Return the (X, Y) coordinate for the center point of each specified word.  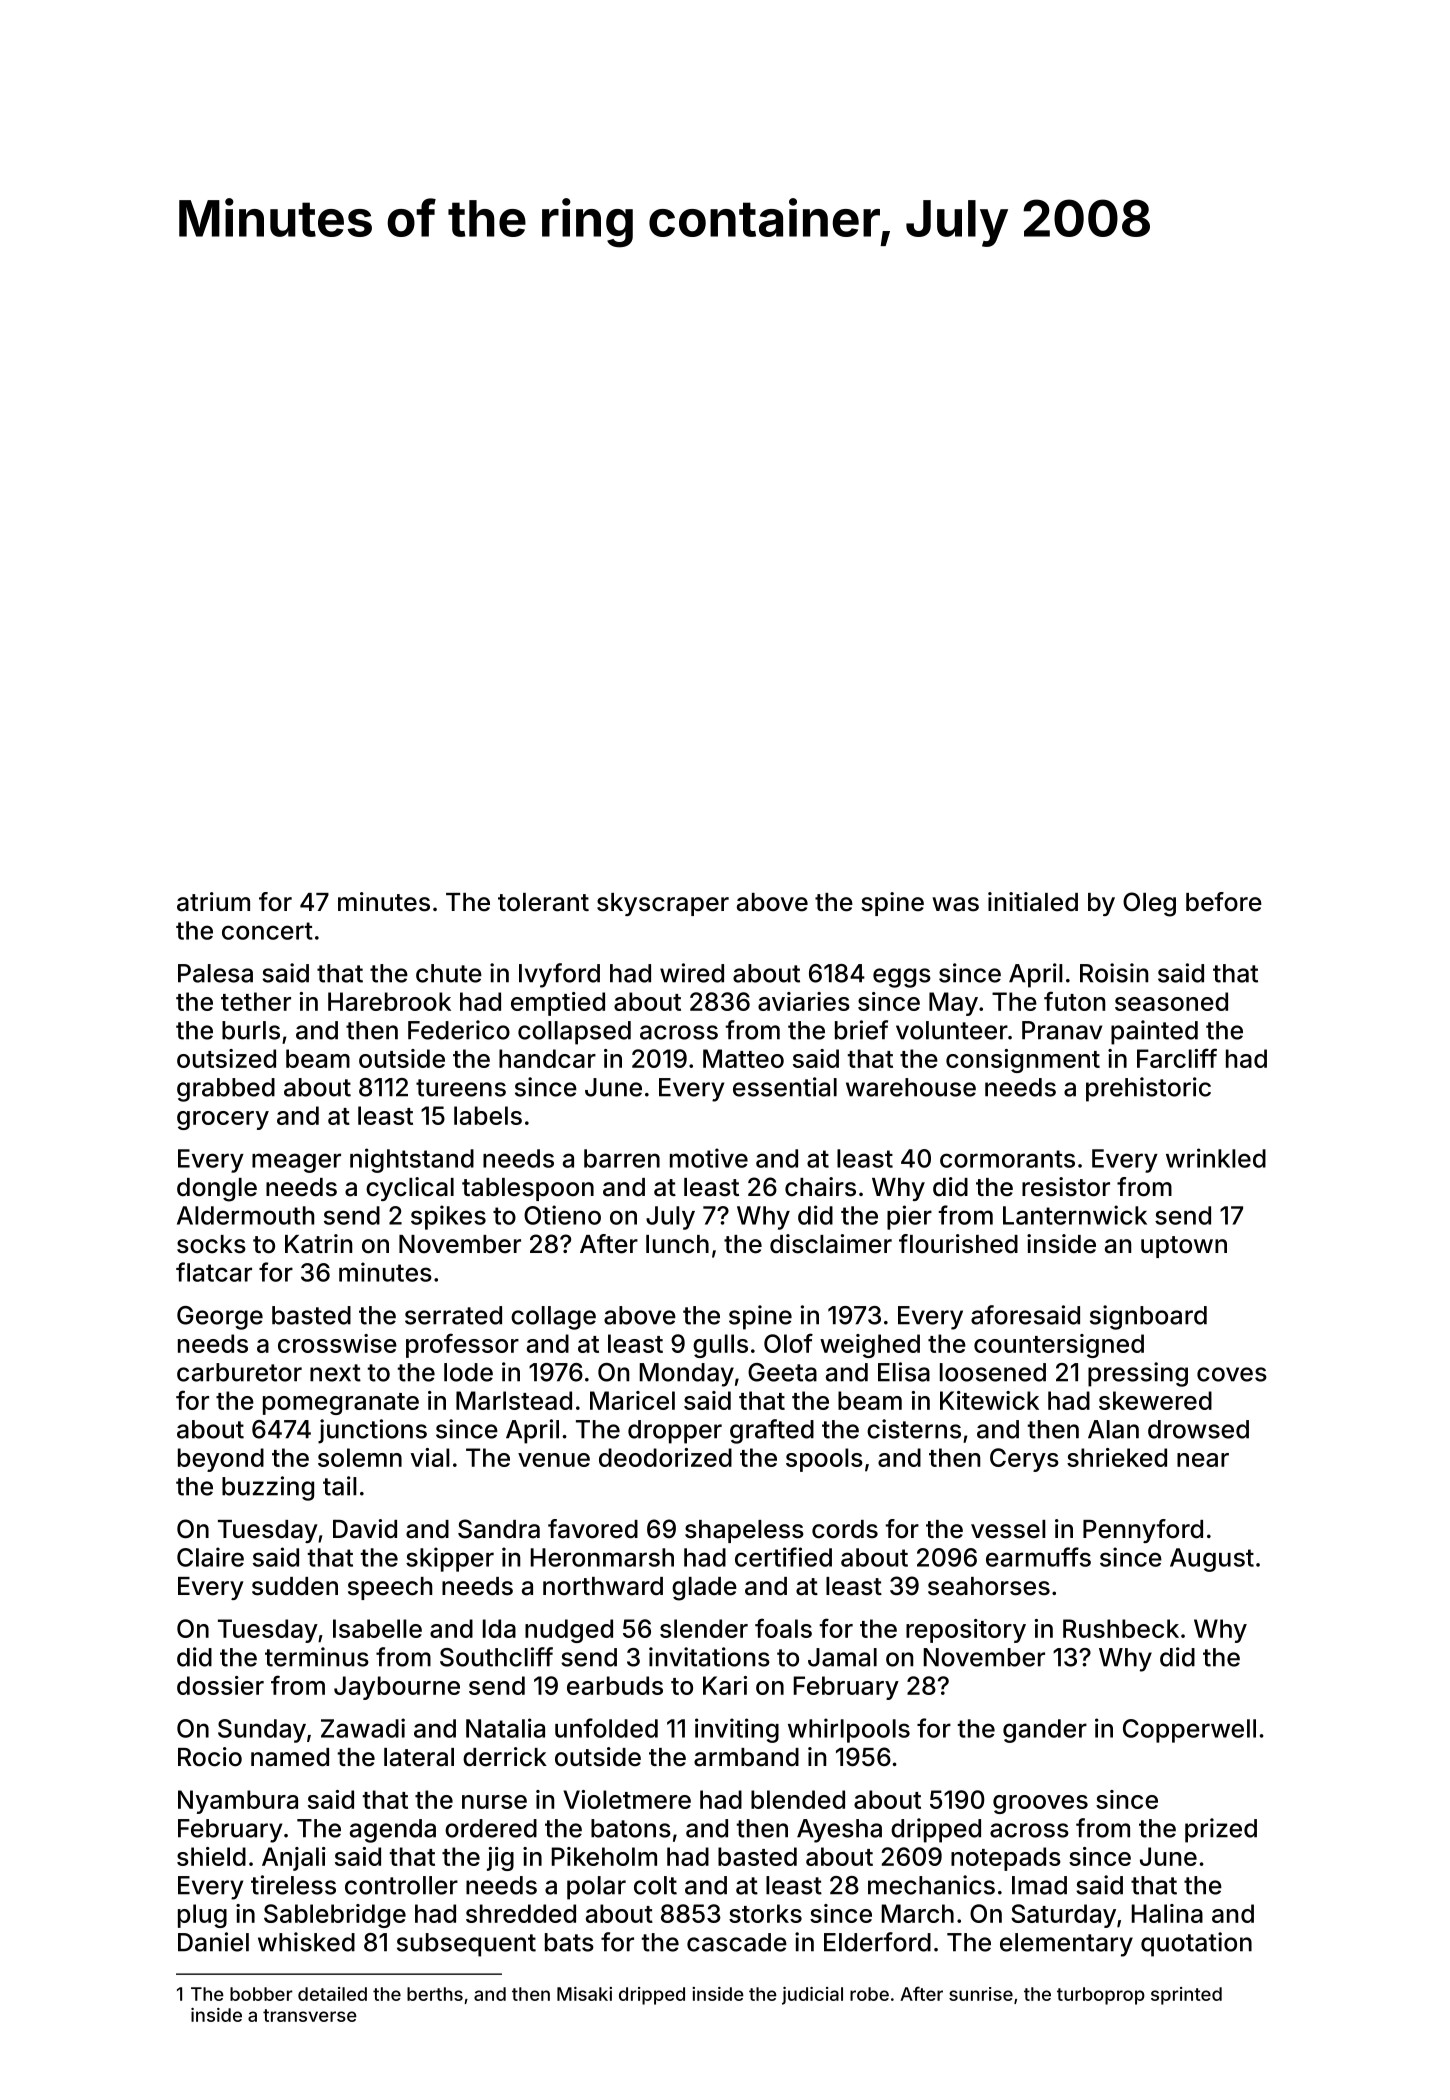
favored (593, 1529)
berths (435, 1994)
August (1212, 1560)
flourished (958, 1244)
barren (622, 1158)
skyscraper (663, 904)
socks (211, 1244)
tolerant (543, 902)
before (1224, 902)
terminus (317, 1657)
